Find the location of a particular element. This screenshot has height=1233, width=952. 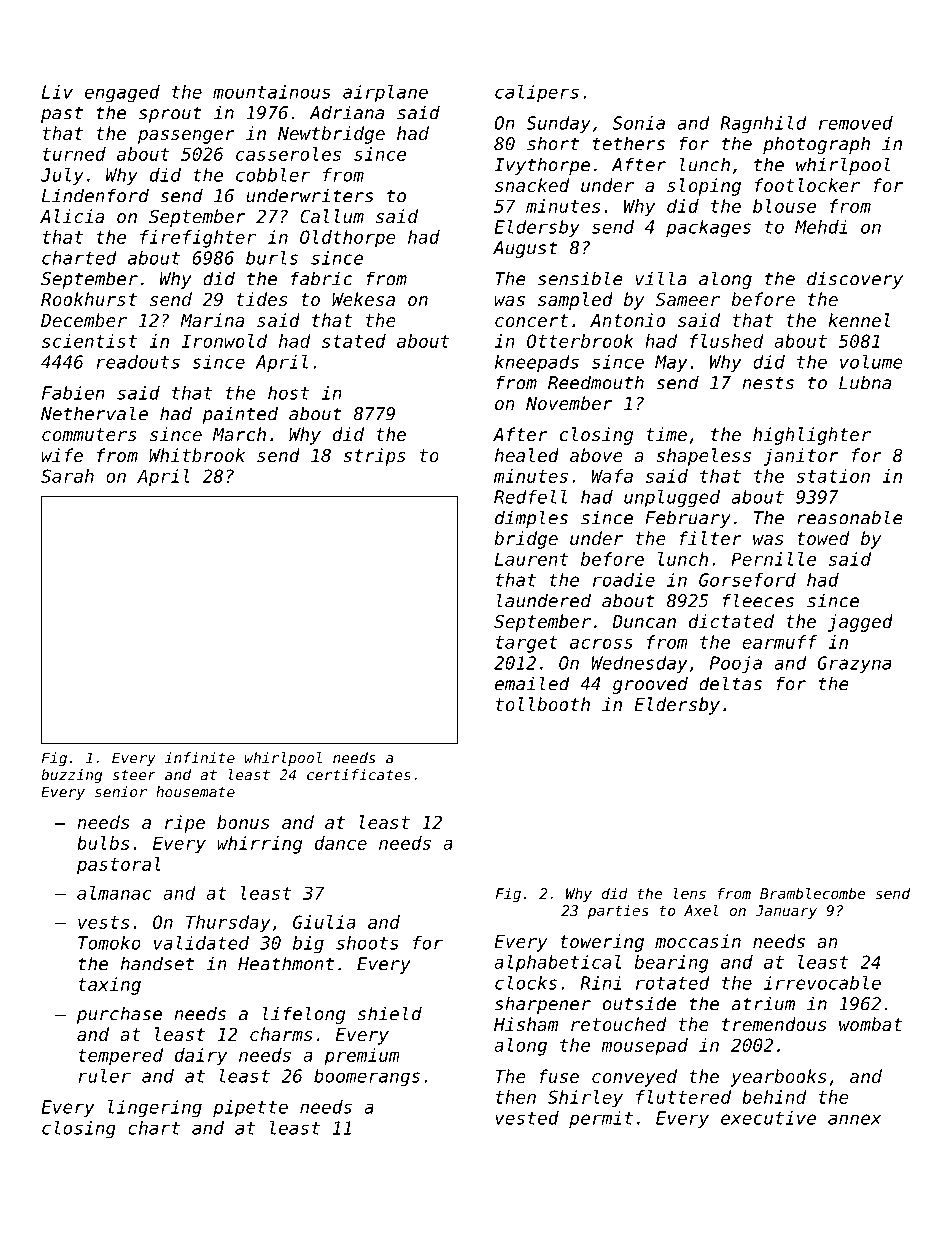

ripe is located at coordinates (185, 824).
